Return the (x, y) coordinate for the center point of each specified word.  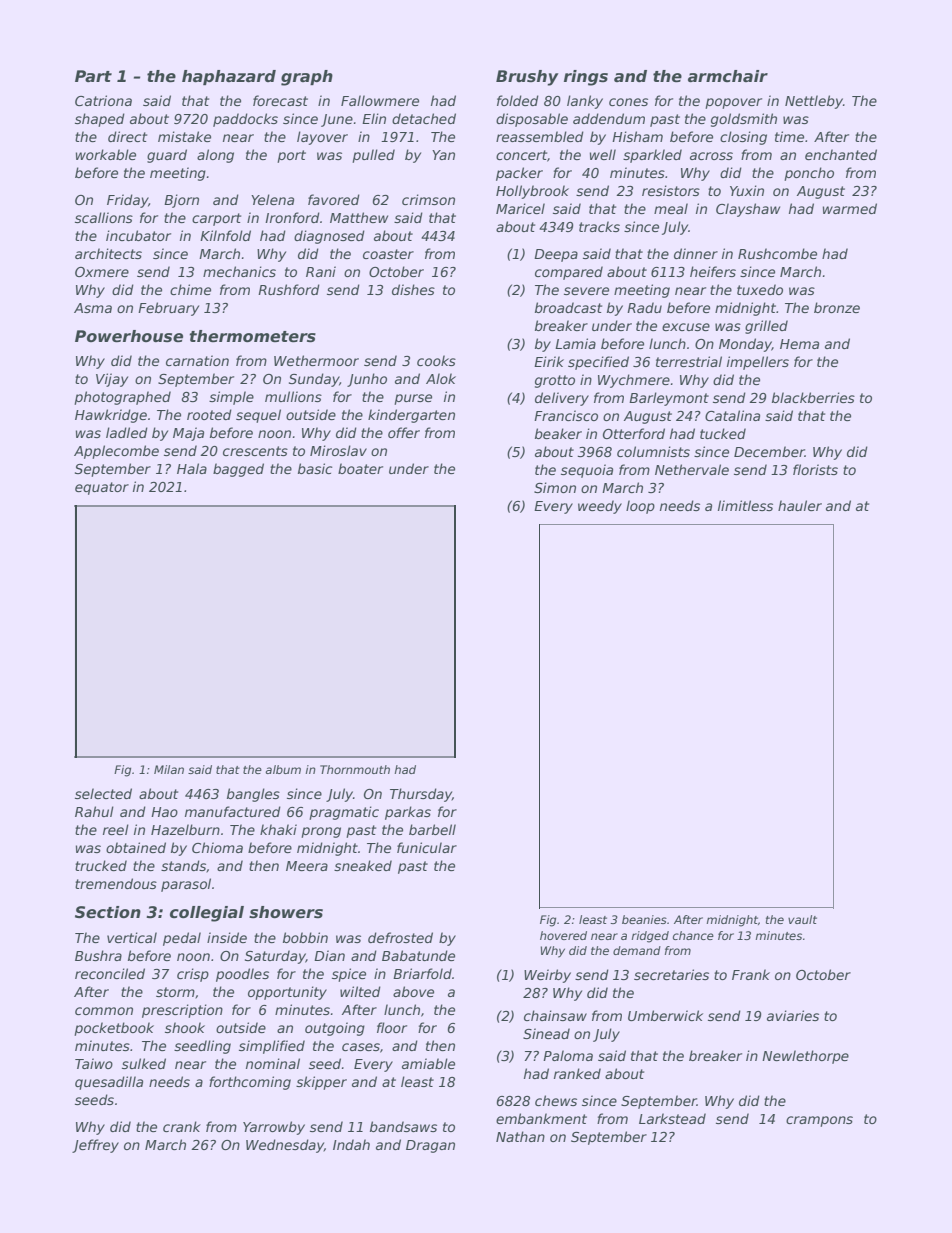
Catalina (732, 415)
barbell (432, 829)
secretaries (671, 974)
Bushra (98, 955)
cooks (436, 360)
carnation (197, 360)
